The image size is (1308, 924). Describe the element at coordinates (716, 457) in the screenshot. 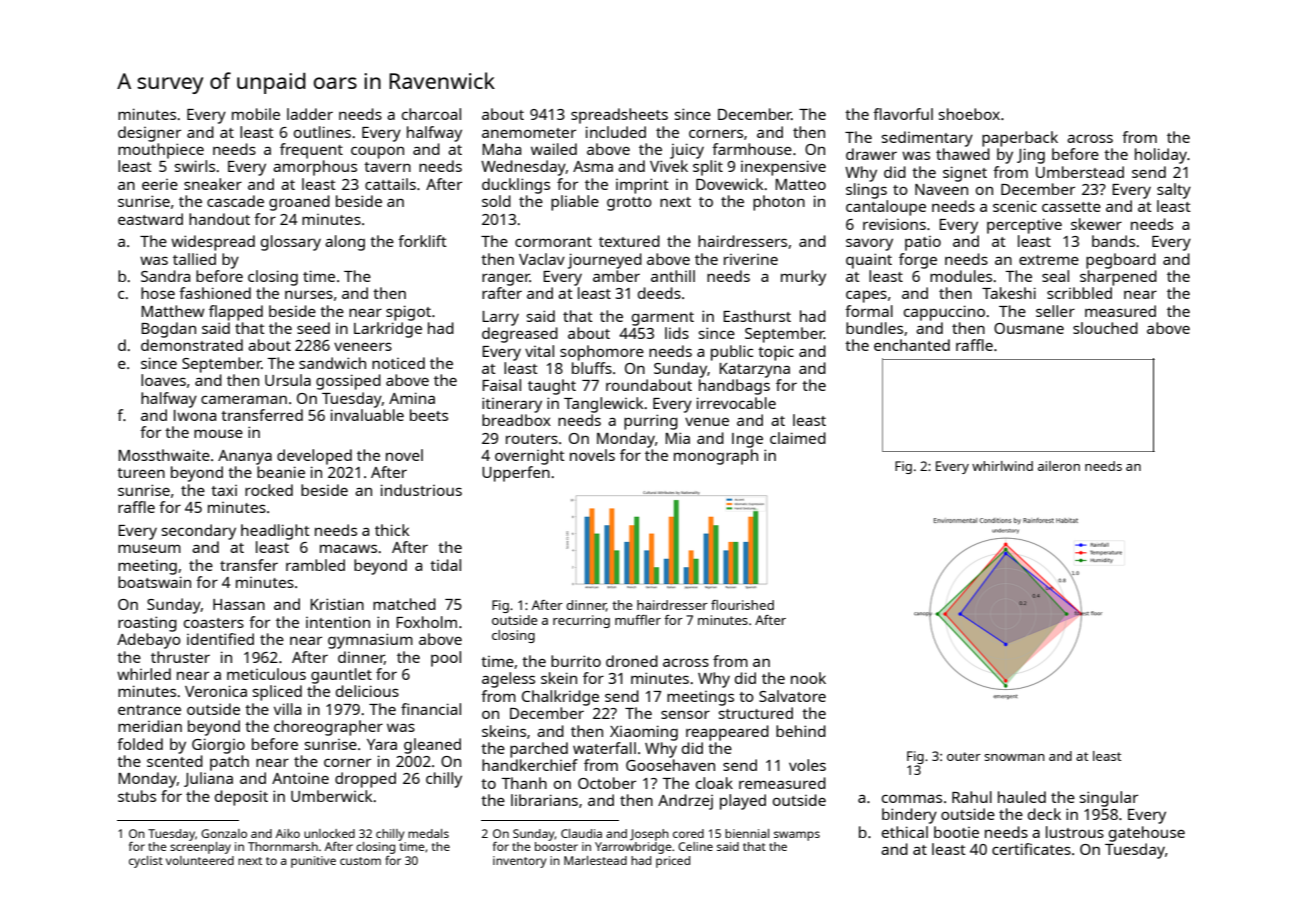

I see `monograph` at that location.
